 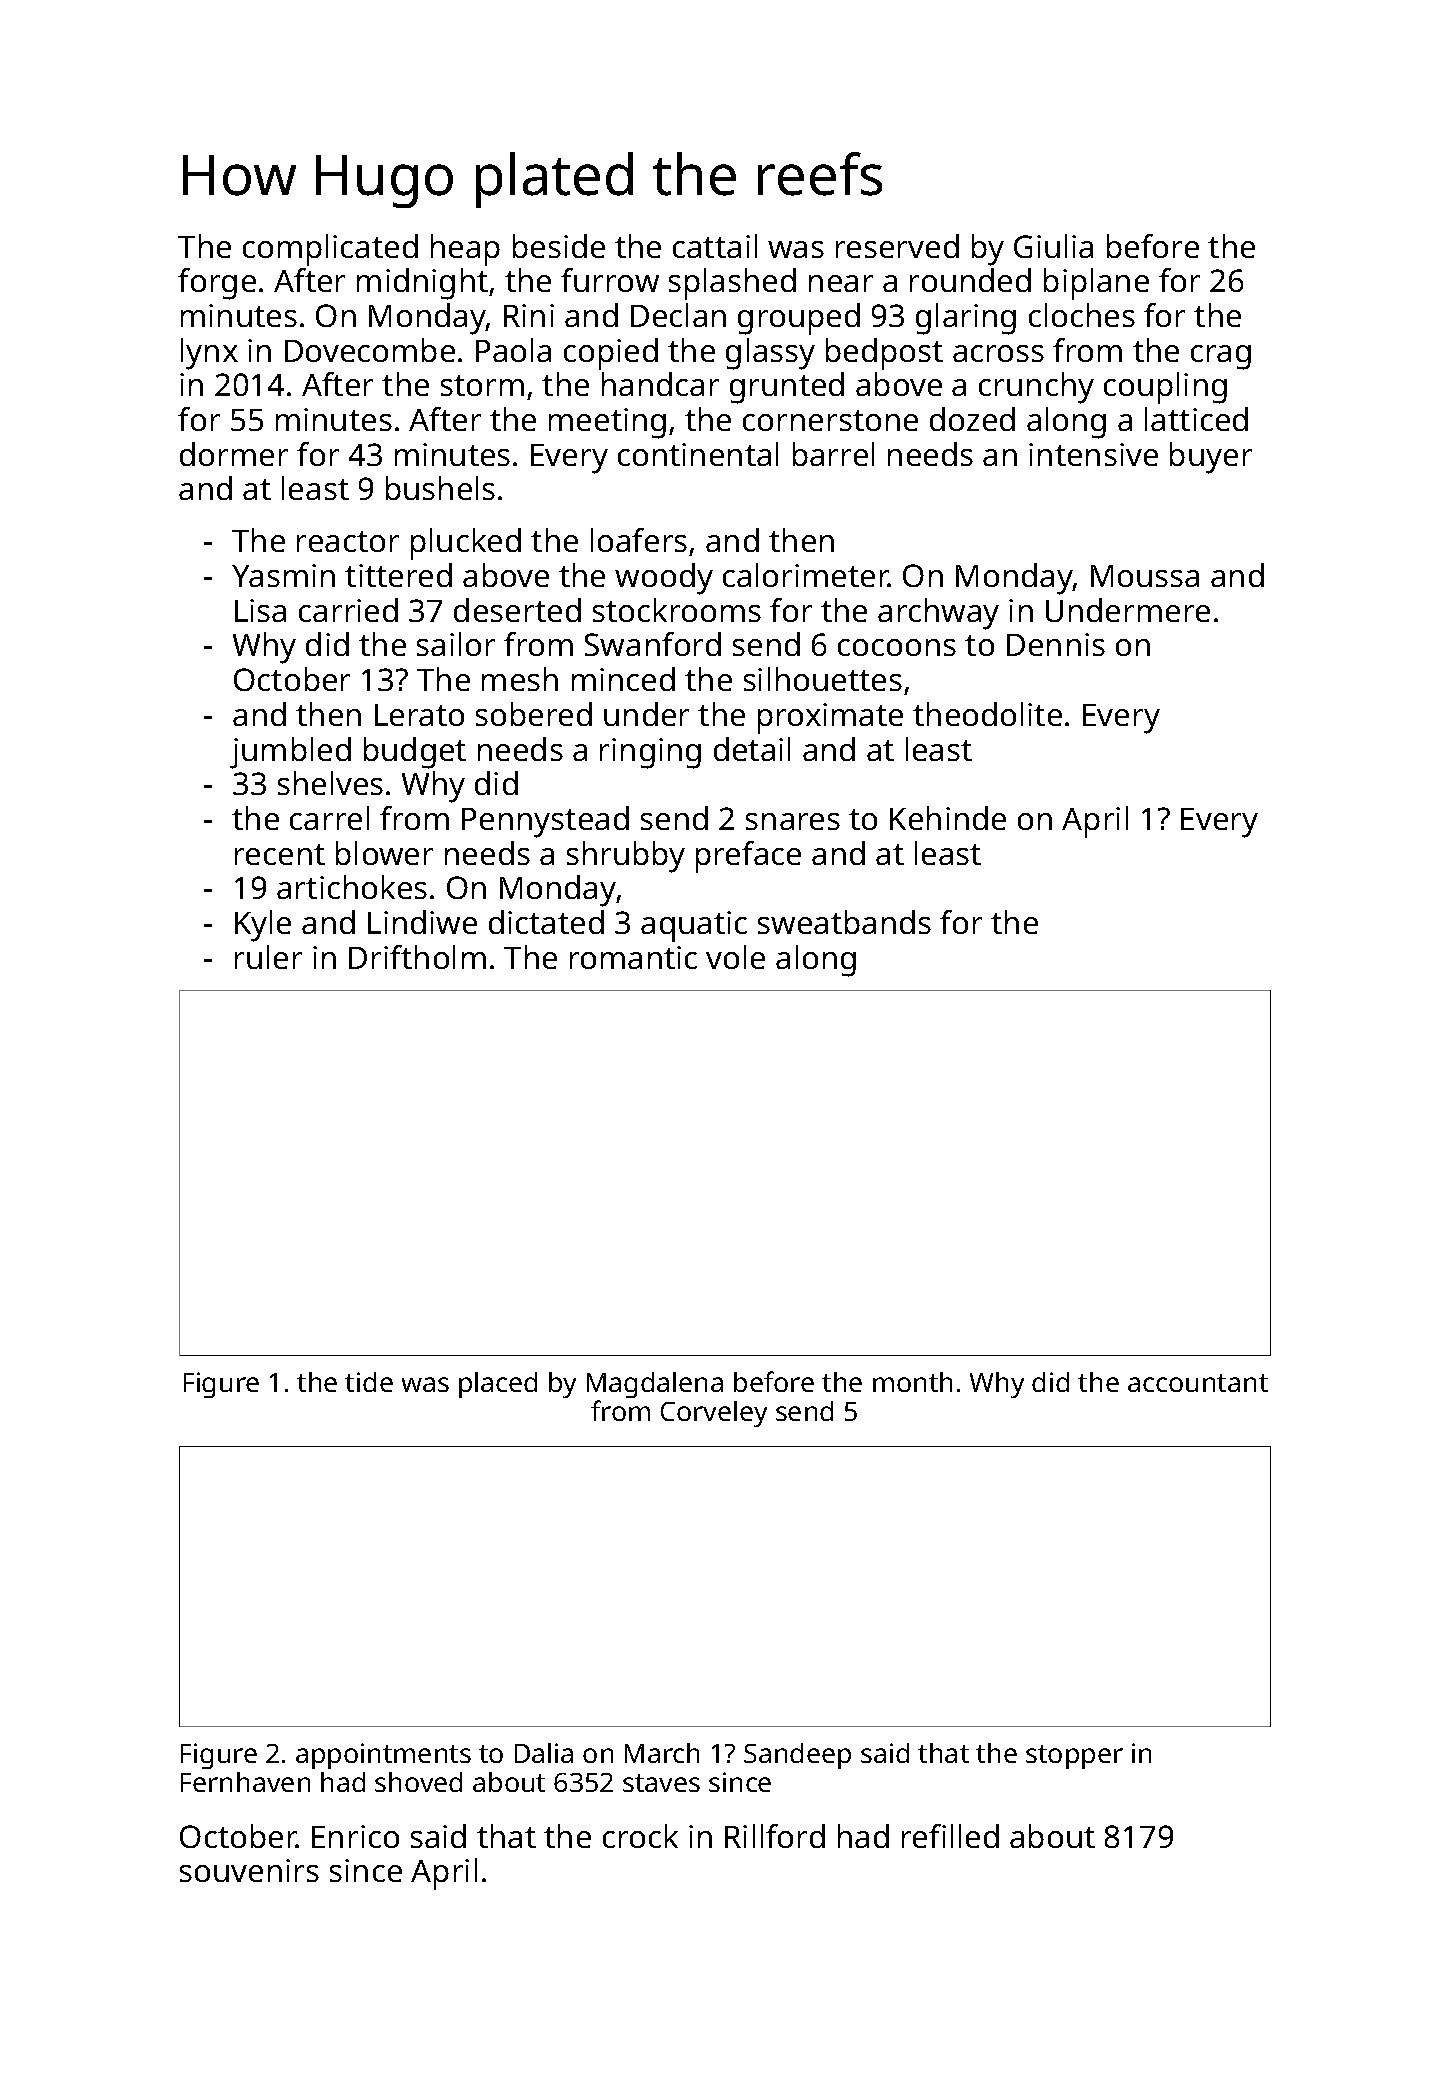 I want to click on vole, so click(x=735, y=957).
